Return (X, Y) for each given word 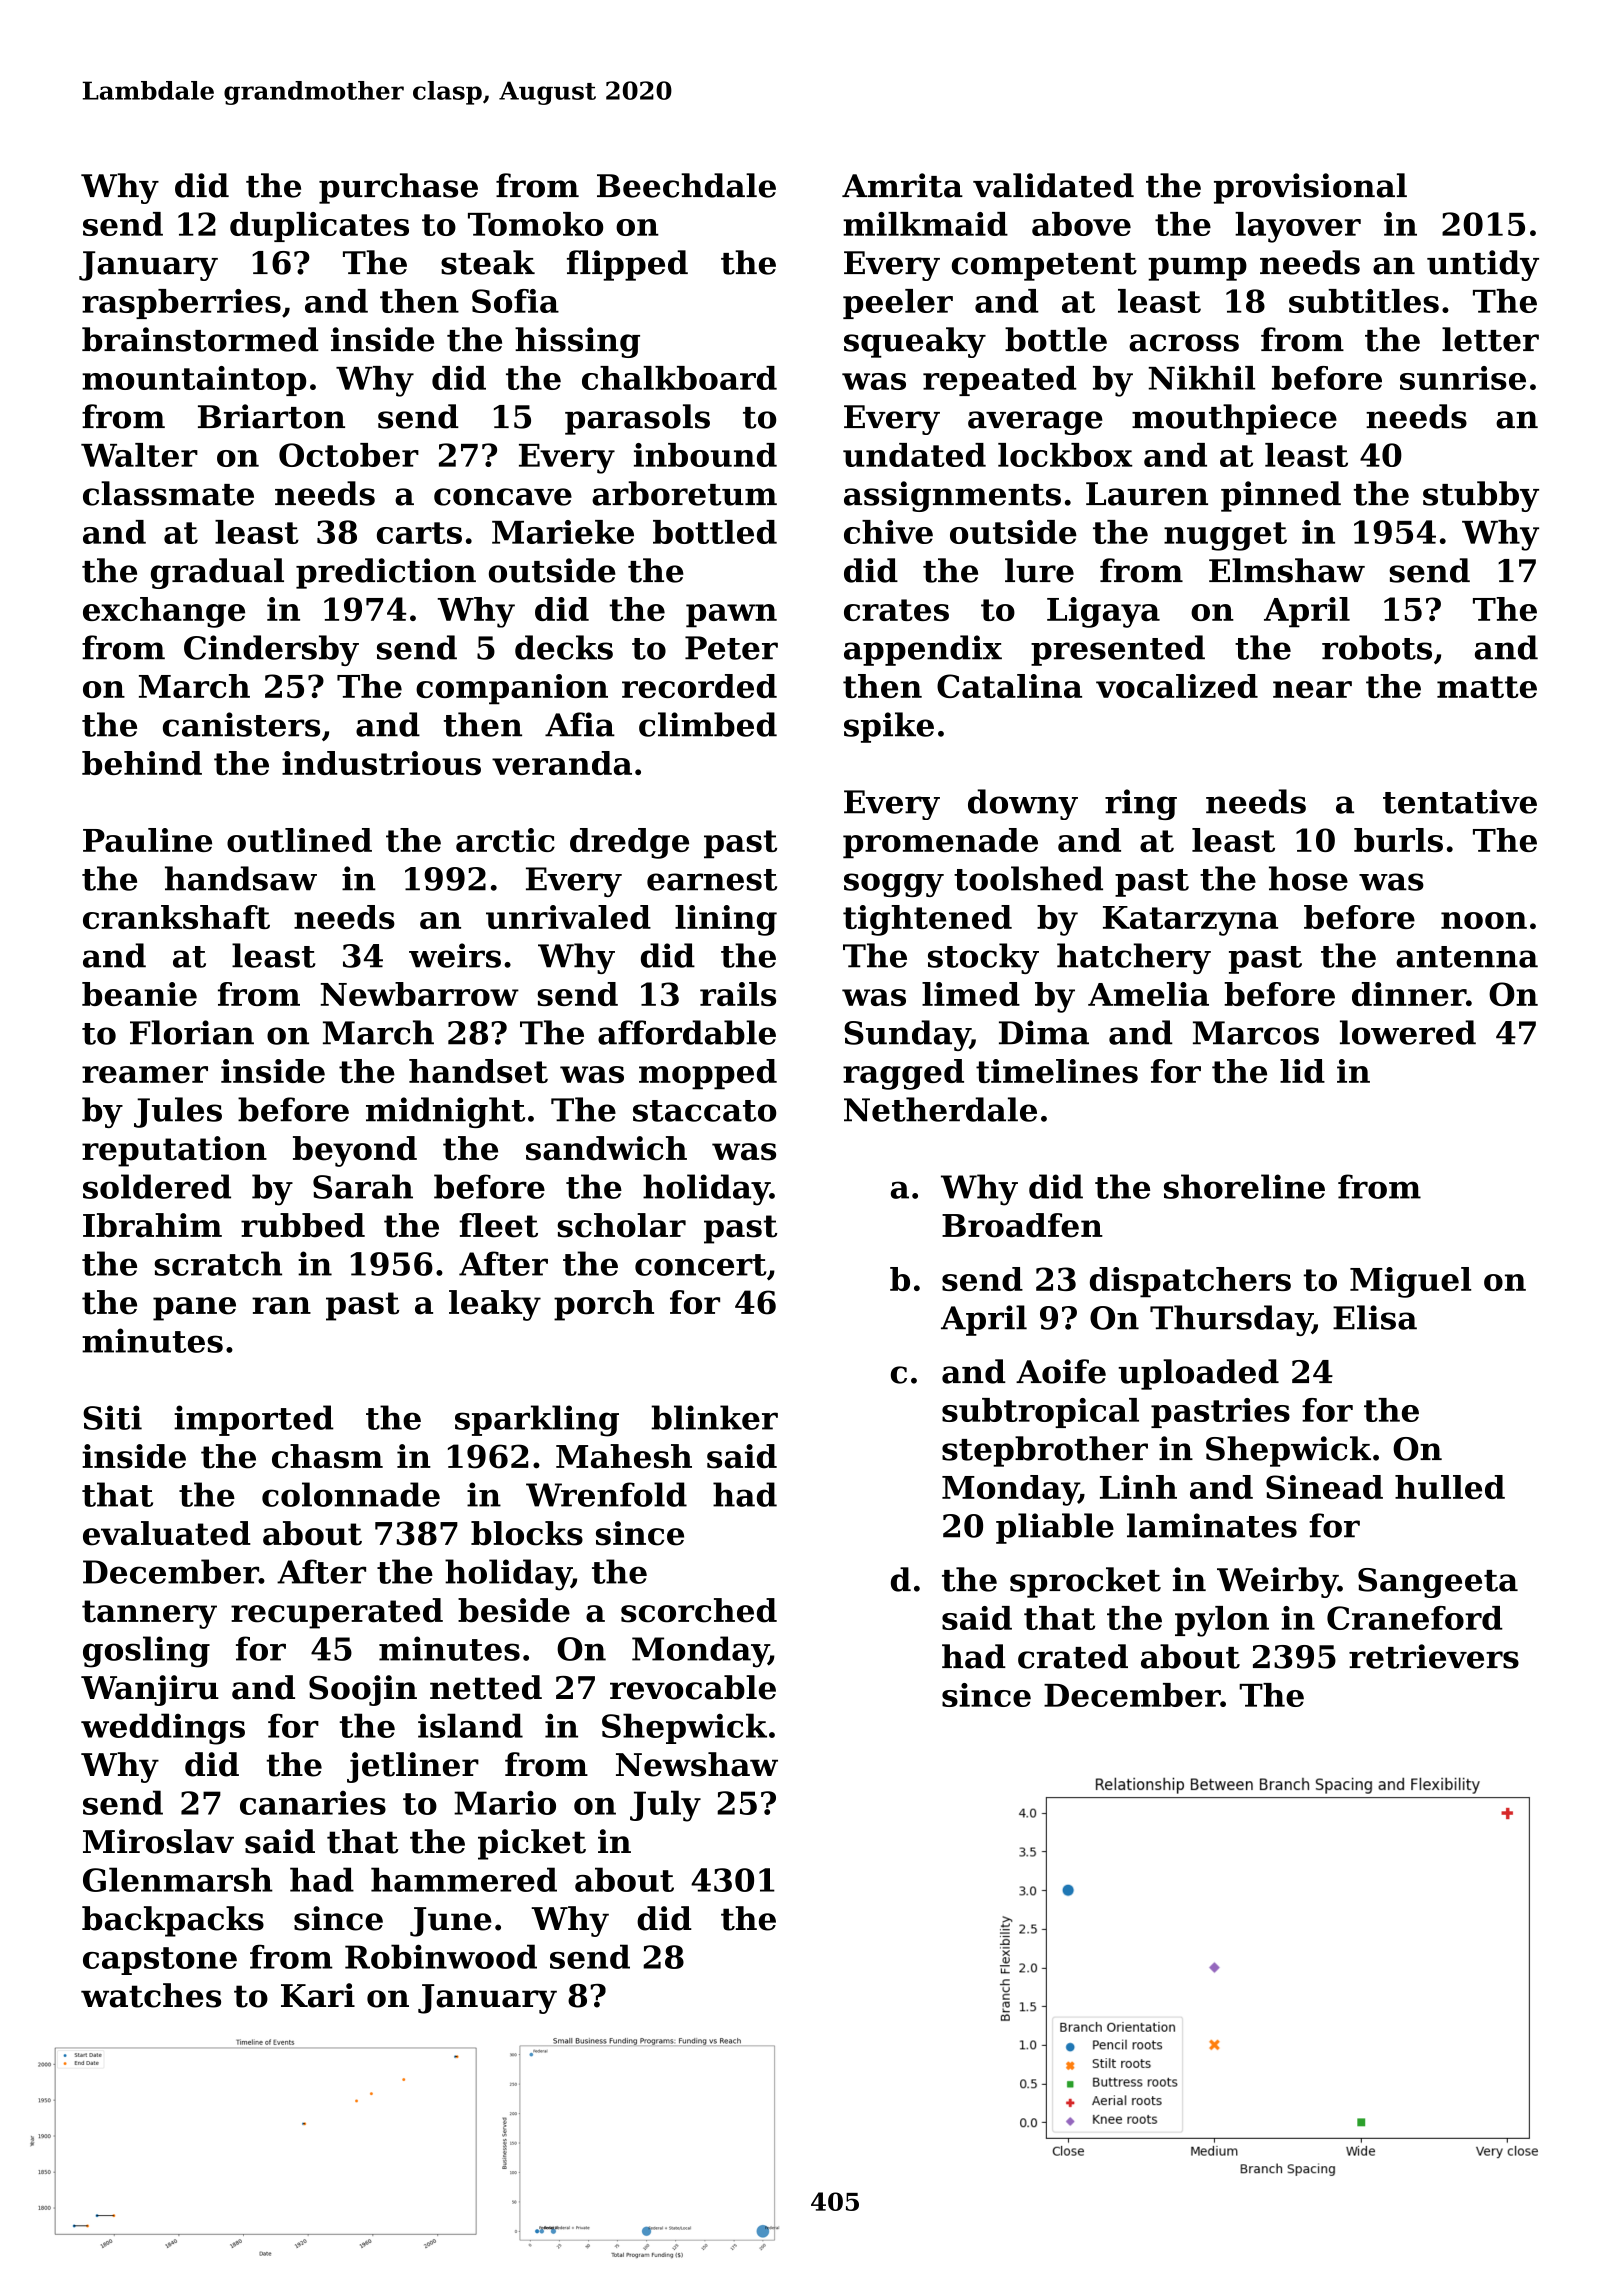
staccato (704, 1111)
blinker (714, 1417)
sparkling (537, 1421)
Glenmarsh (178, 1879)
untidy (1483, 265)
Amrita (902, 185)
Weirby (1277, 1582)
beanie (139, 994)
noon (1484, 920)
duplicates (319, 227)
